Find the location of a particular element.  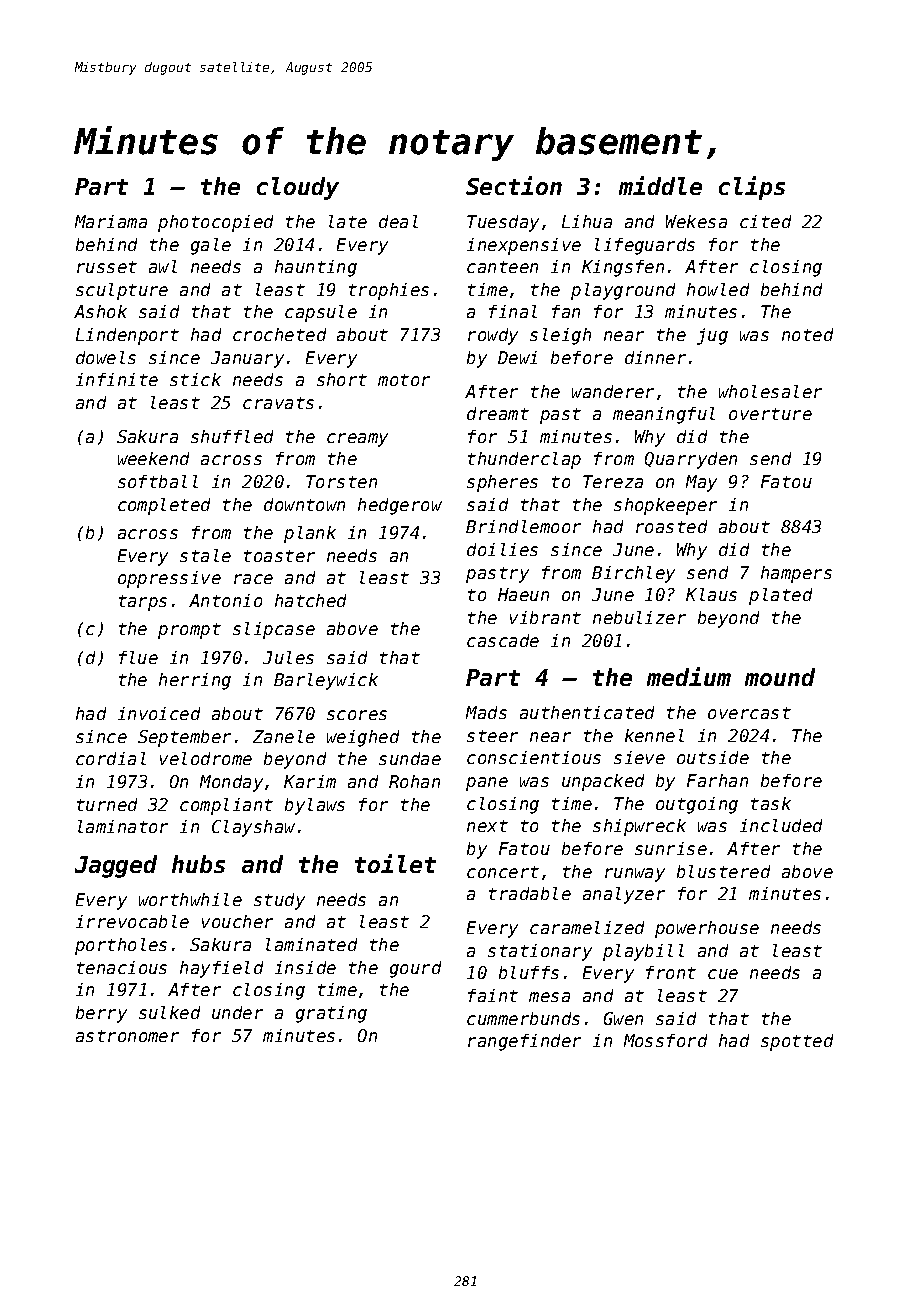

conscientious is located at coordinates (534, 757).
